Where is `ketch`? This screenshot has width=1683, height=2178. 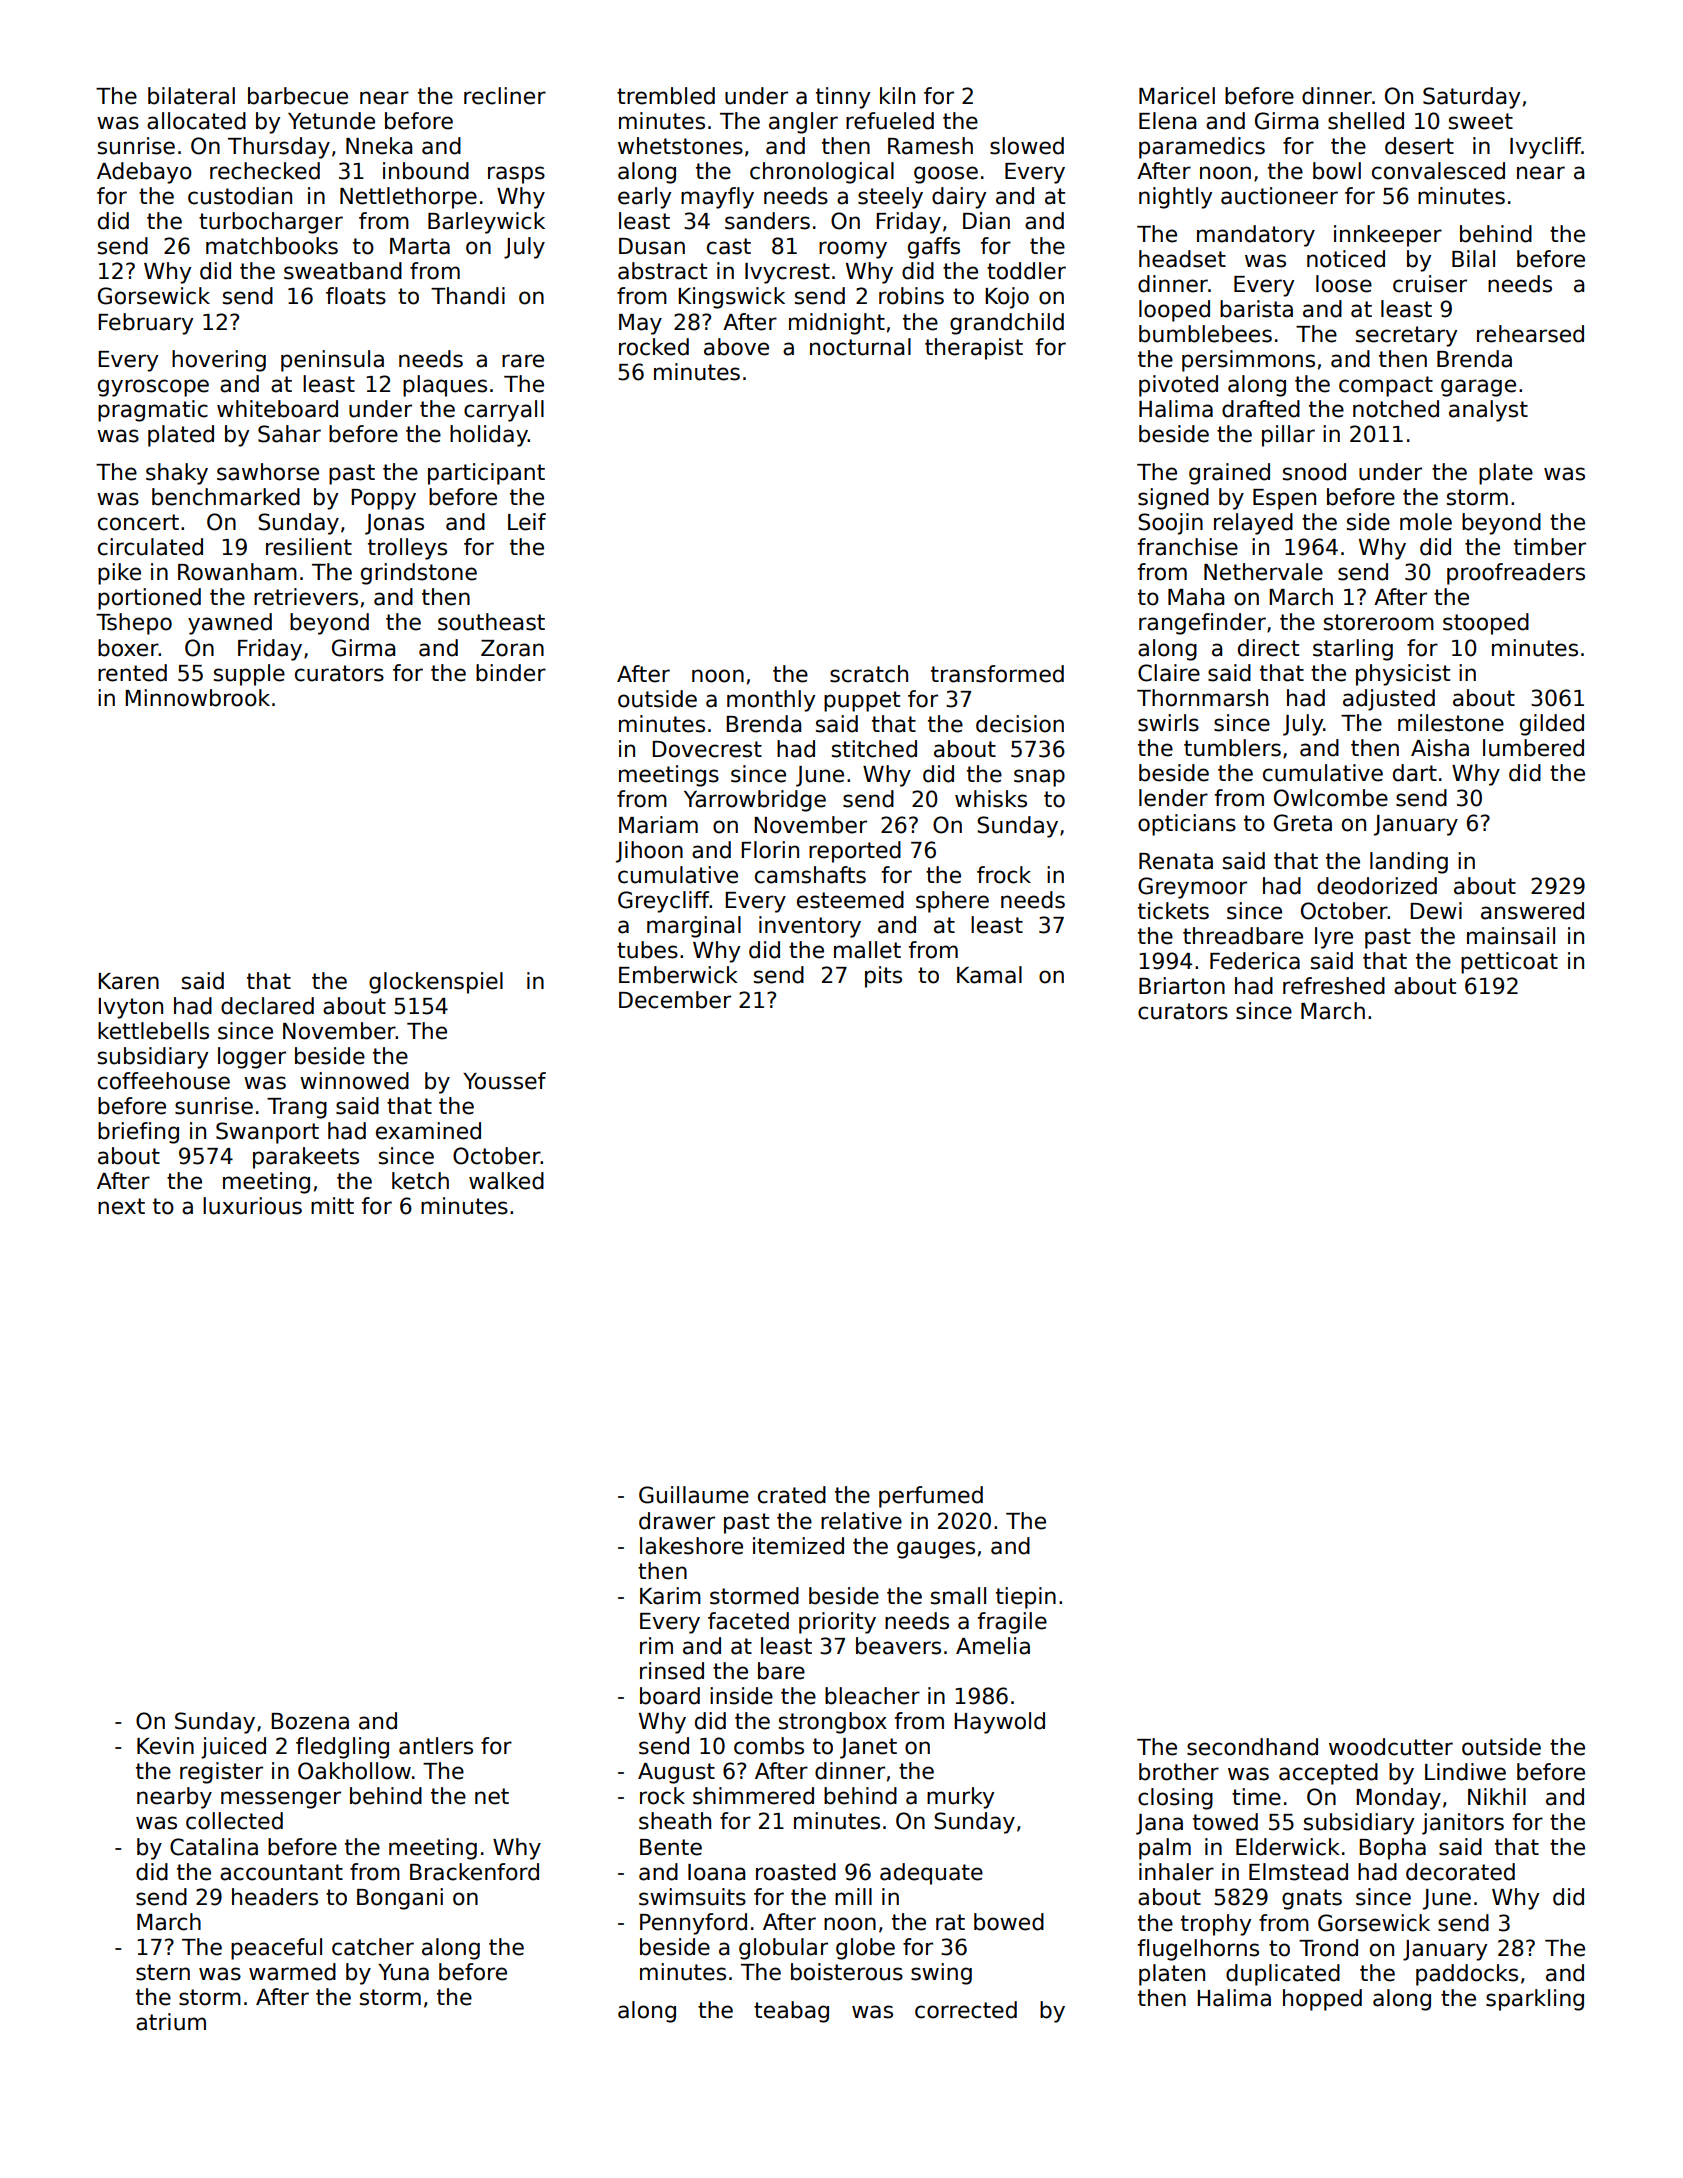 ketch is located at coordinates (420, 1181).
